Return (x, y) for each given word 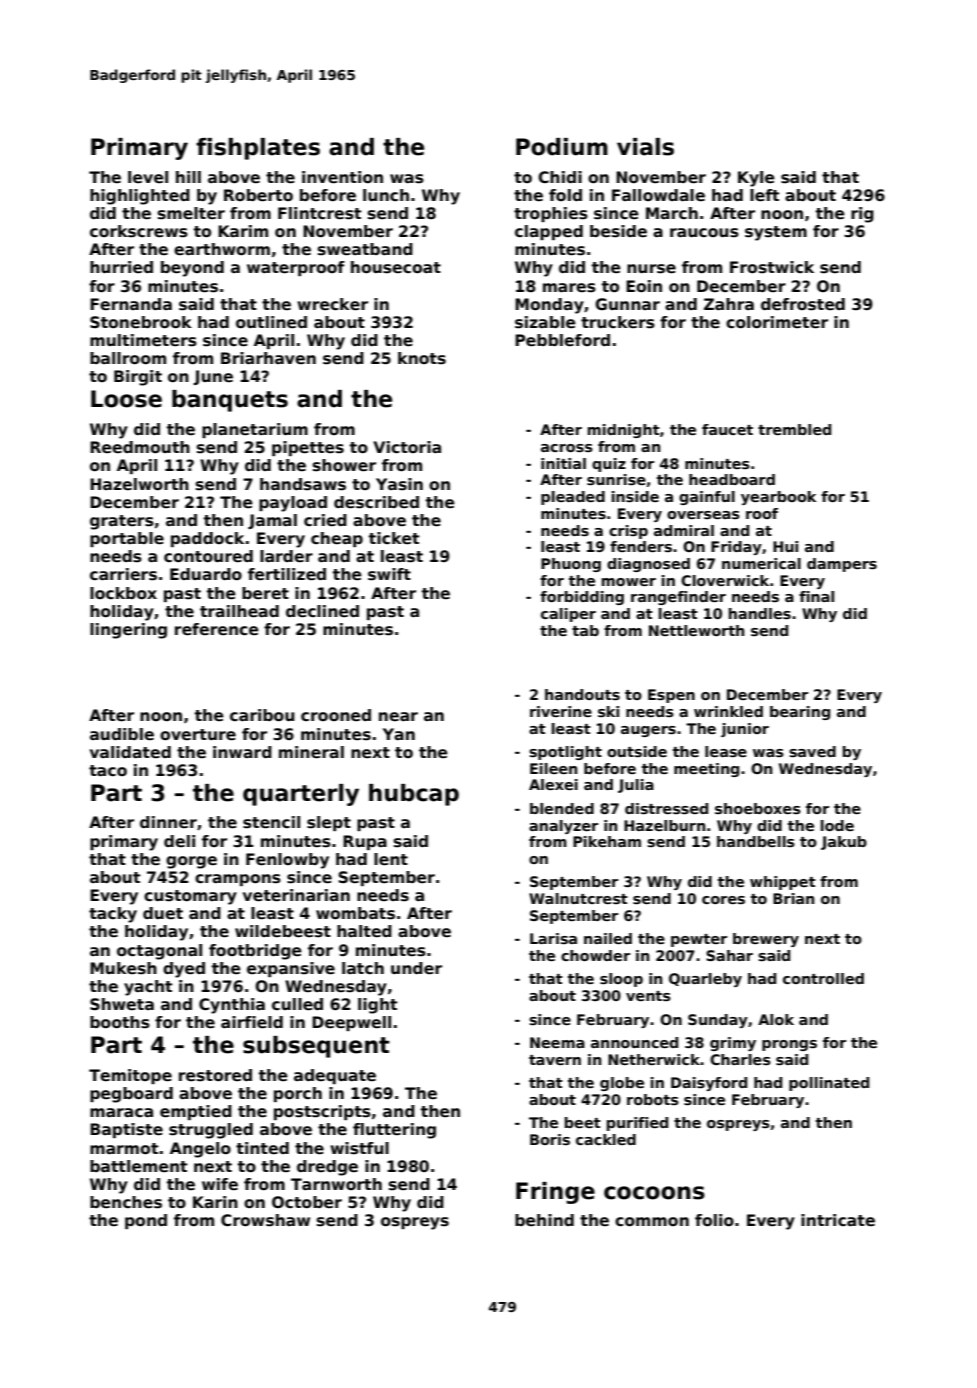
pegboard (131, 1095)
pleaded (573, 498)
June (213, 377)
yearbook (778, 498)
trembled (794, 429)
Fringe (555, 1193)
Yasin (399, 484)
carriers (123, 574)
